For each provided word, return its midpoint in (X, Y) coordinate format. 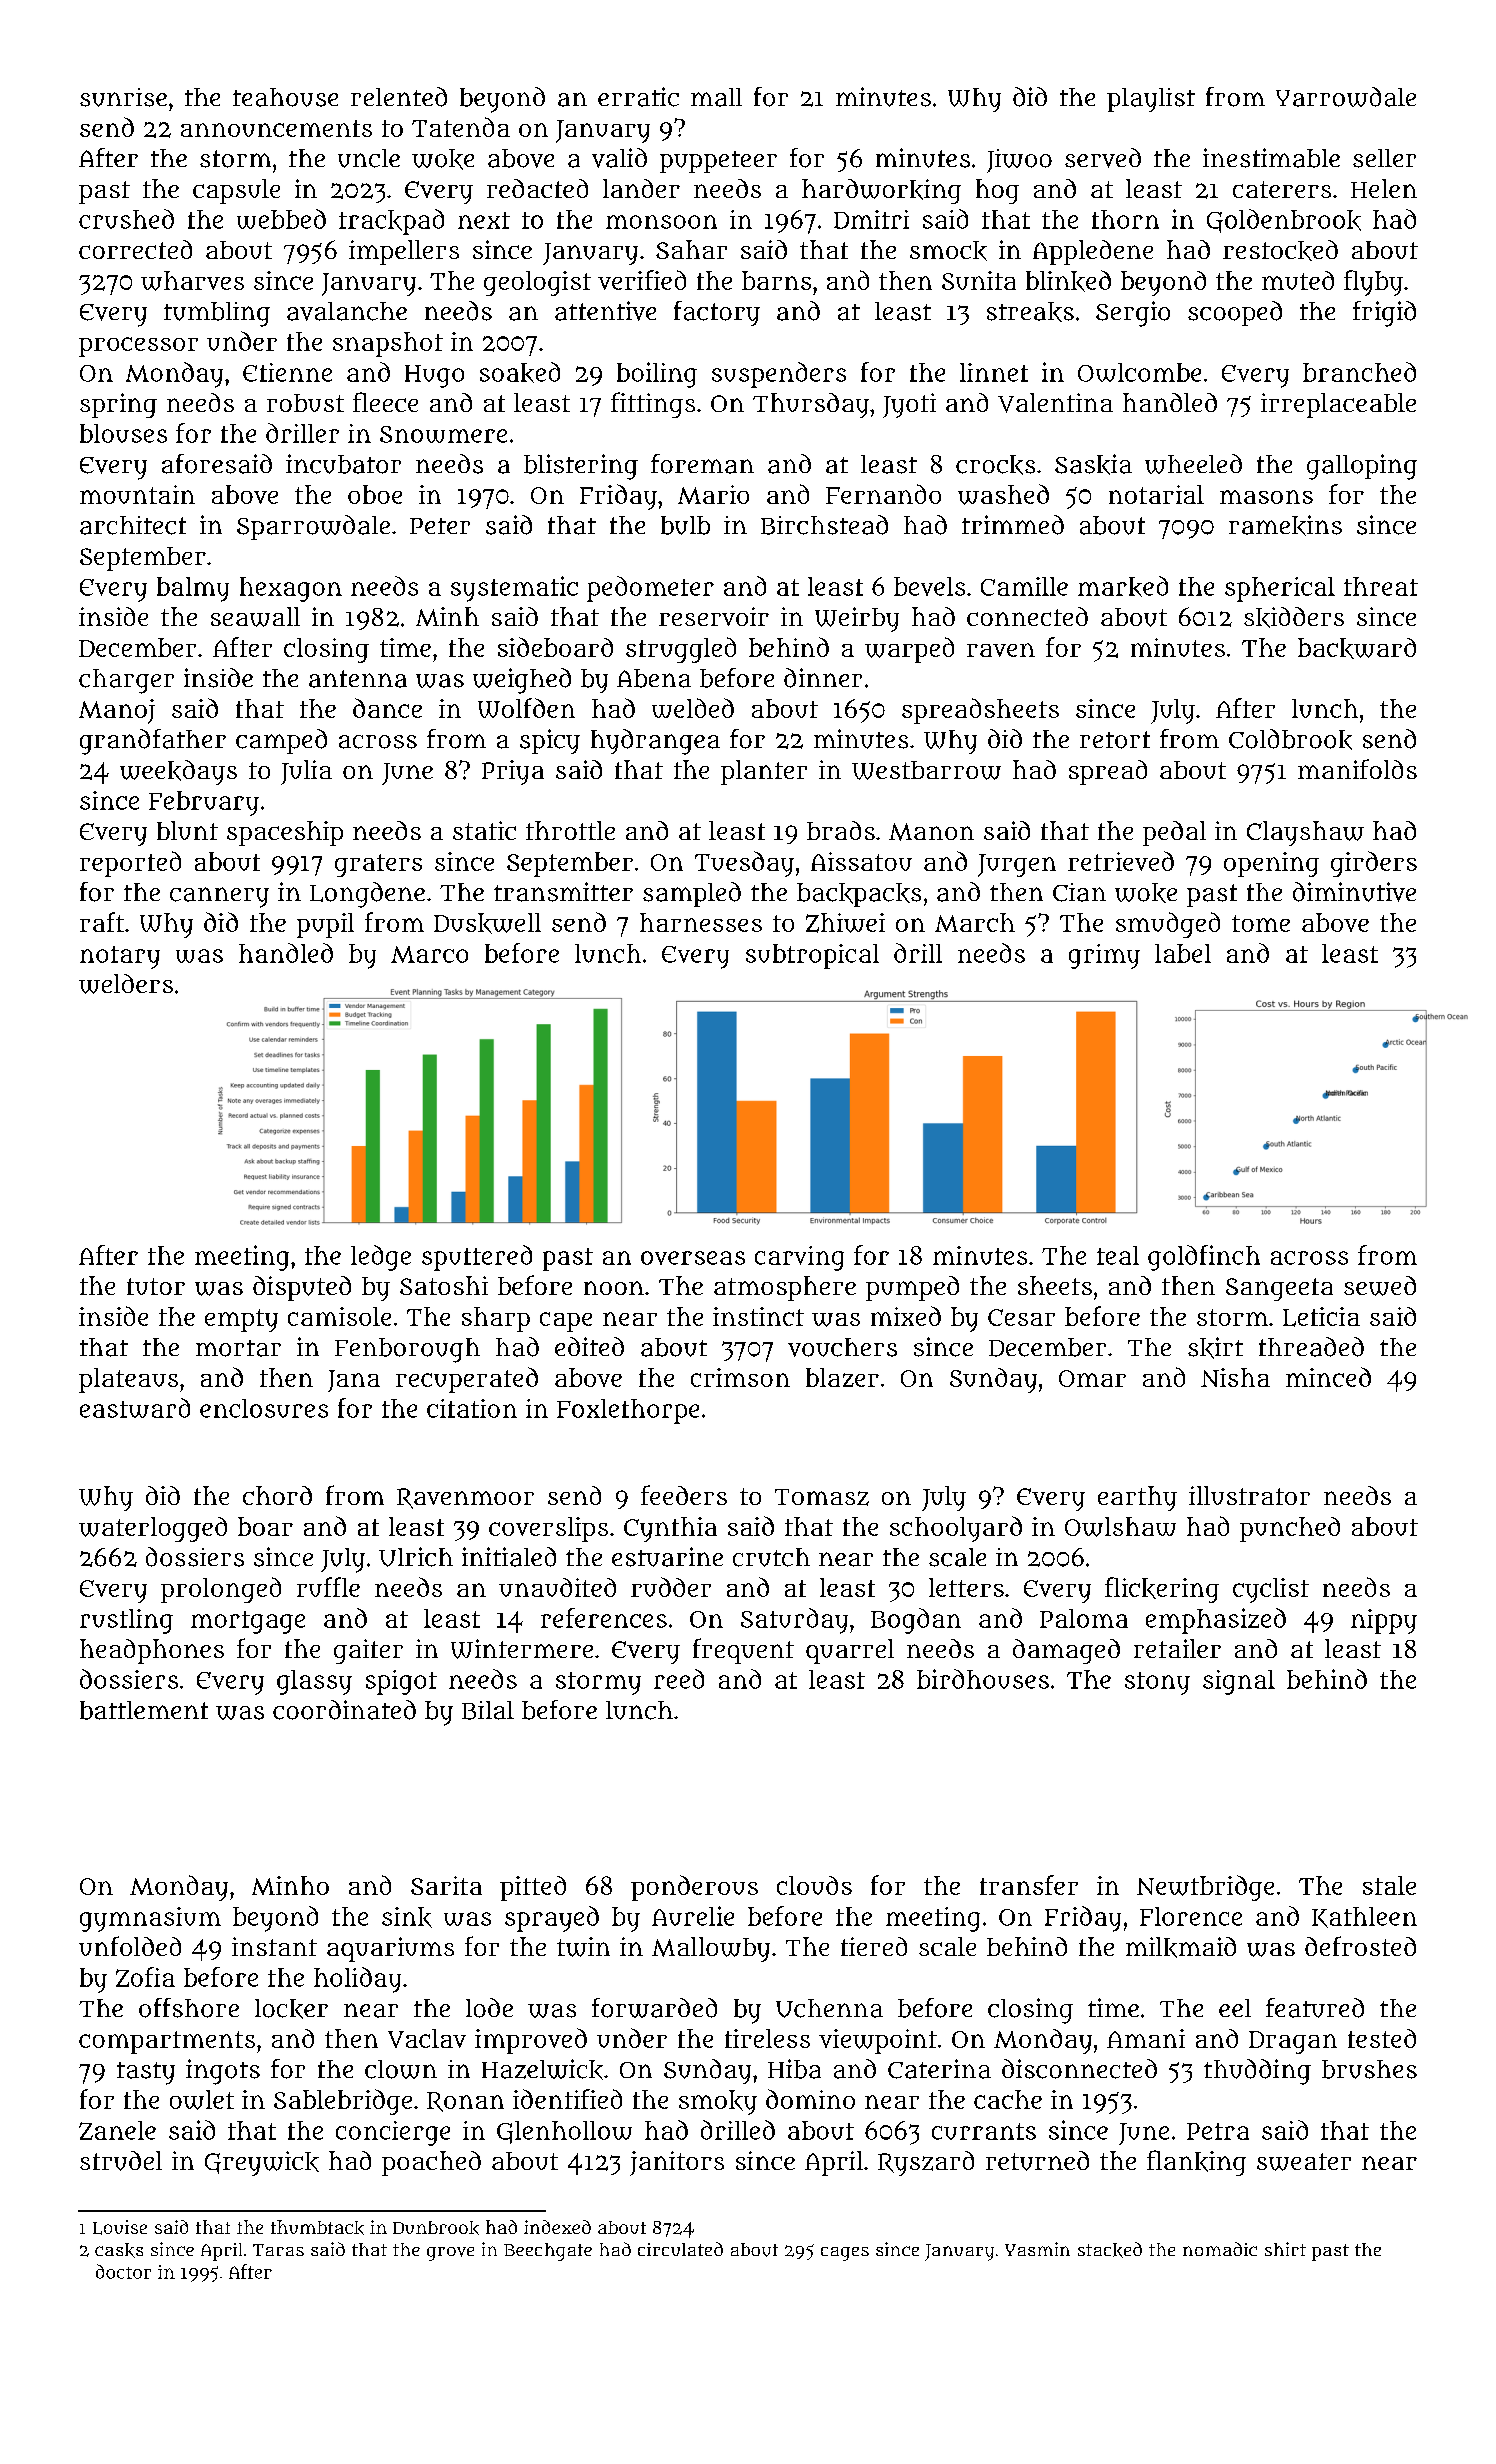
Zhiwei (845, 923)
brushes (1369, 2069)
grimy (1104, 956)
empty (241, 1320)
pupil (325, 925)
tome (1261, 923)
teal (1118, 1255)
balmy (193, 589)
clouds (814, 1885)
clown (401, 2069)
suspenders (779, 375)
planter (764, 772)
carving (799, 1258)
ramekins (1285, 525)
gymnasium (150, 1919)
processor (138, 347)
